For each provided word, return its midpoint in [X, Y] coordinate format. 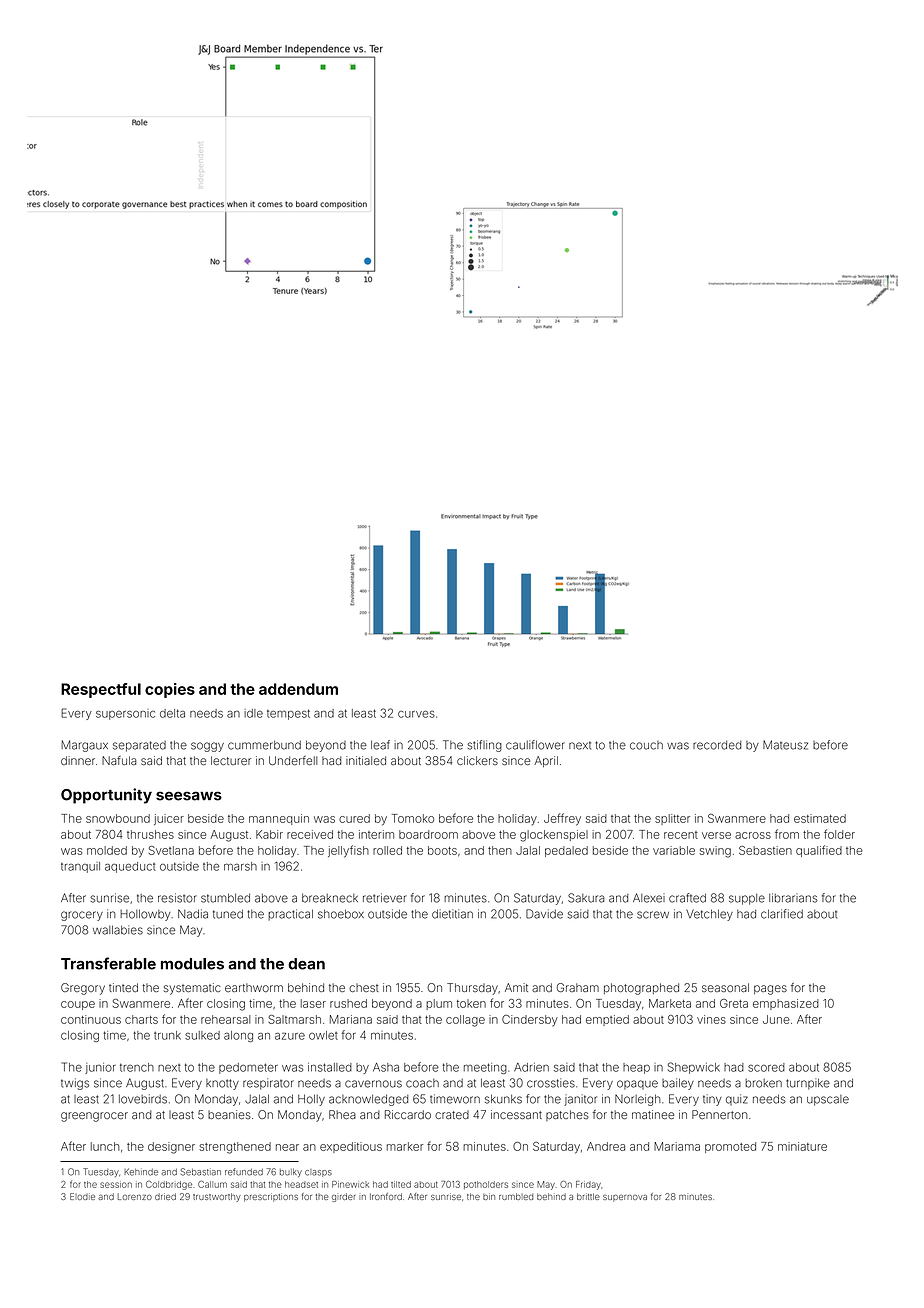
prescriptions [271, 1197]
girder [344, 1197]
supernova [625, 1198]
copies [170, 690]
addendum [298, 689]
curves [416, 714]
